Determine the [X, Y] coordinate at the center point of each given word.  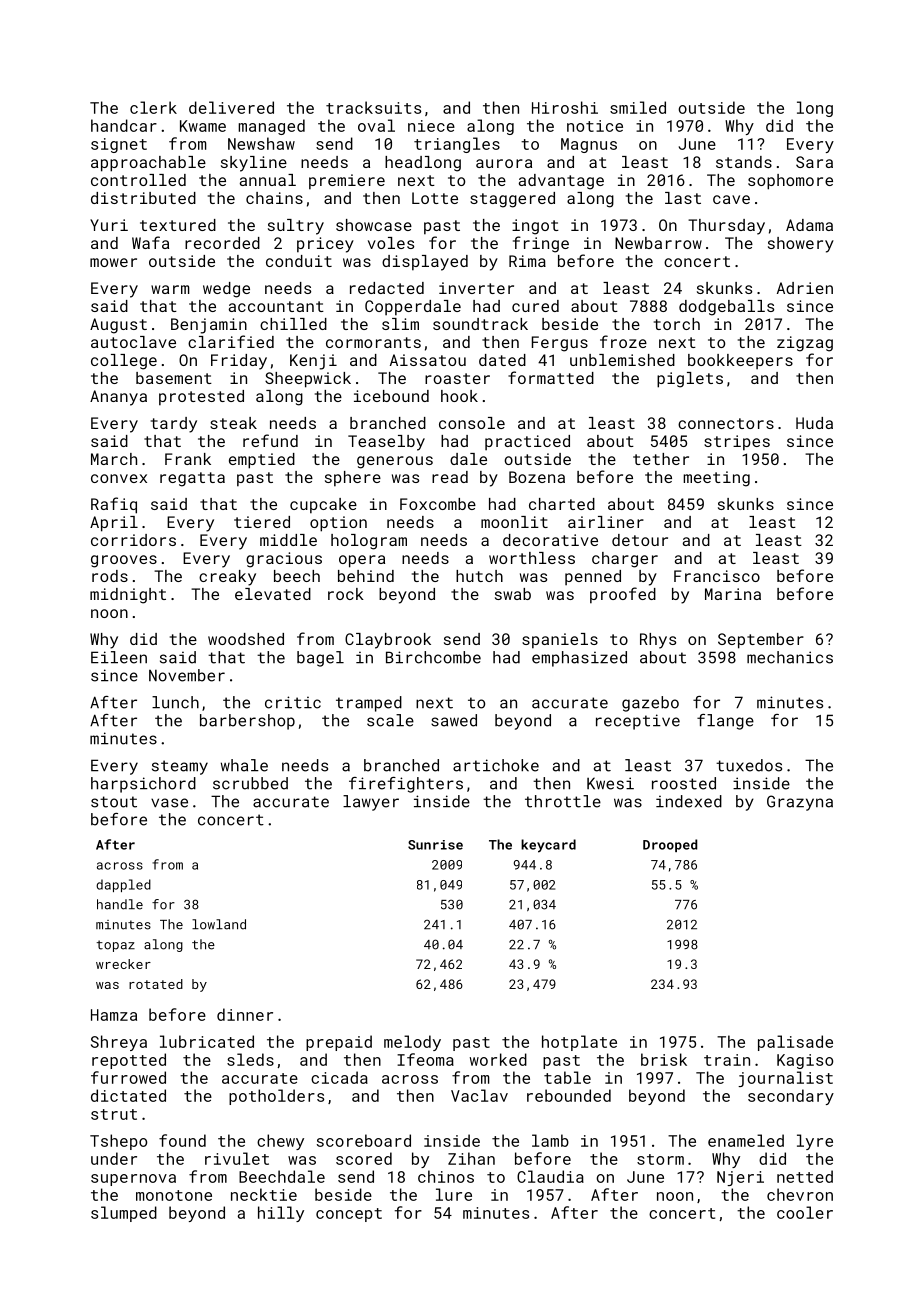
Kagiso [805, 1061]
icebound [391, 396]
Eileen [119, 657]
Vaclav [479, 1095]
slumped [124, 1214]
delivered [231, 107]
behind [366, 576]
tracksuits [373, 107]
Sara [814, 162]
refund [270, 440]
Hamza [114, 1015]
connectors [726, 423]
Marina [733, 594]
